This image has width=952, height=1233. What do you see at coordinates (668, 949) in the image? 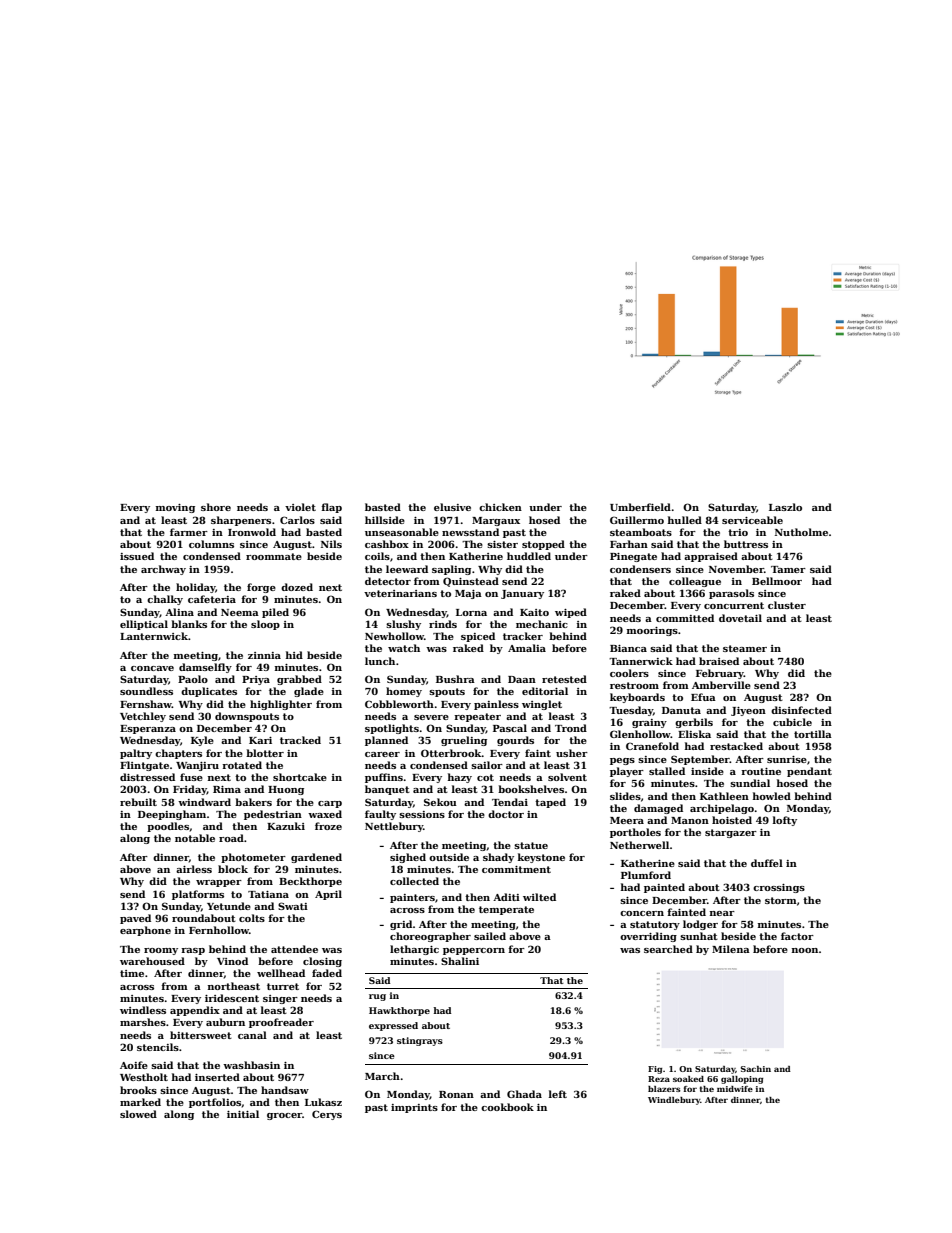
I see `searched` at bounding box center [668, 949].
